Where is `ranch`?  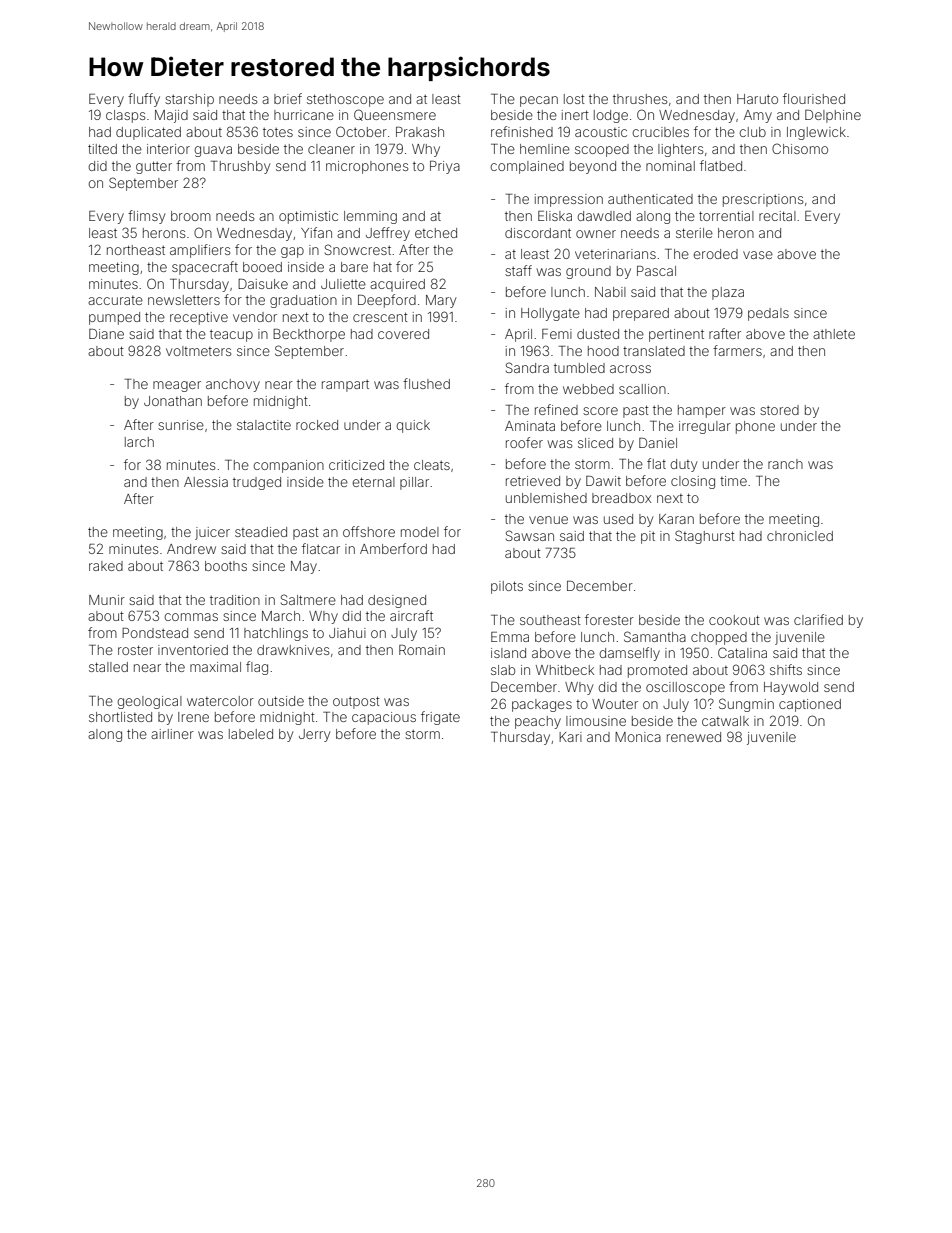
ranch is located at coordinates (785, 464).
